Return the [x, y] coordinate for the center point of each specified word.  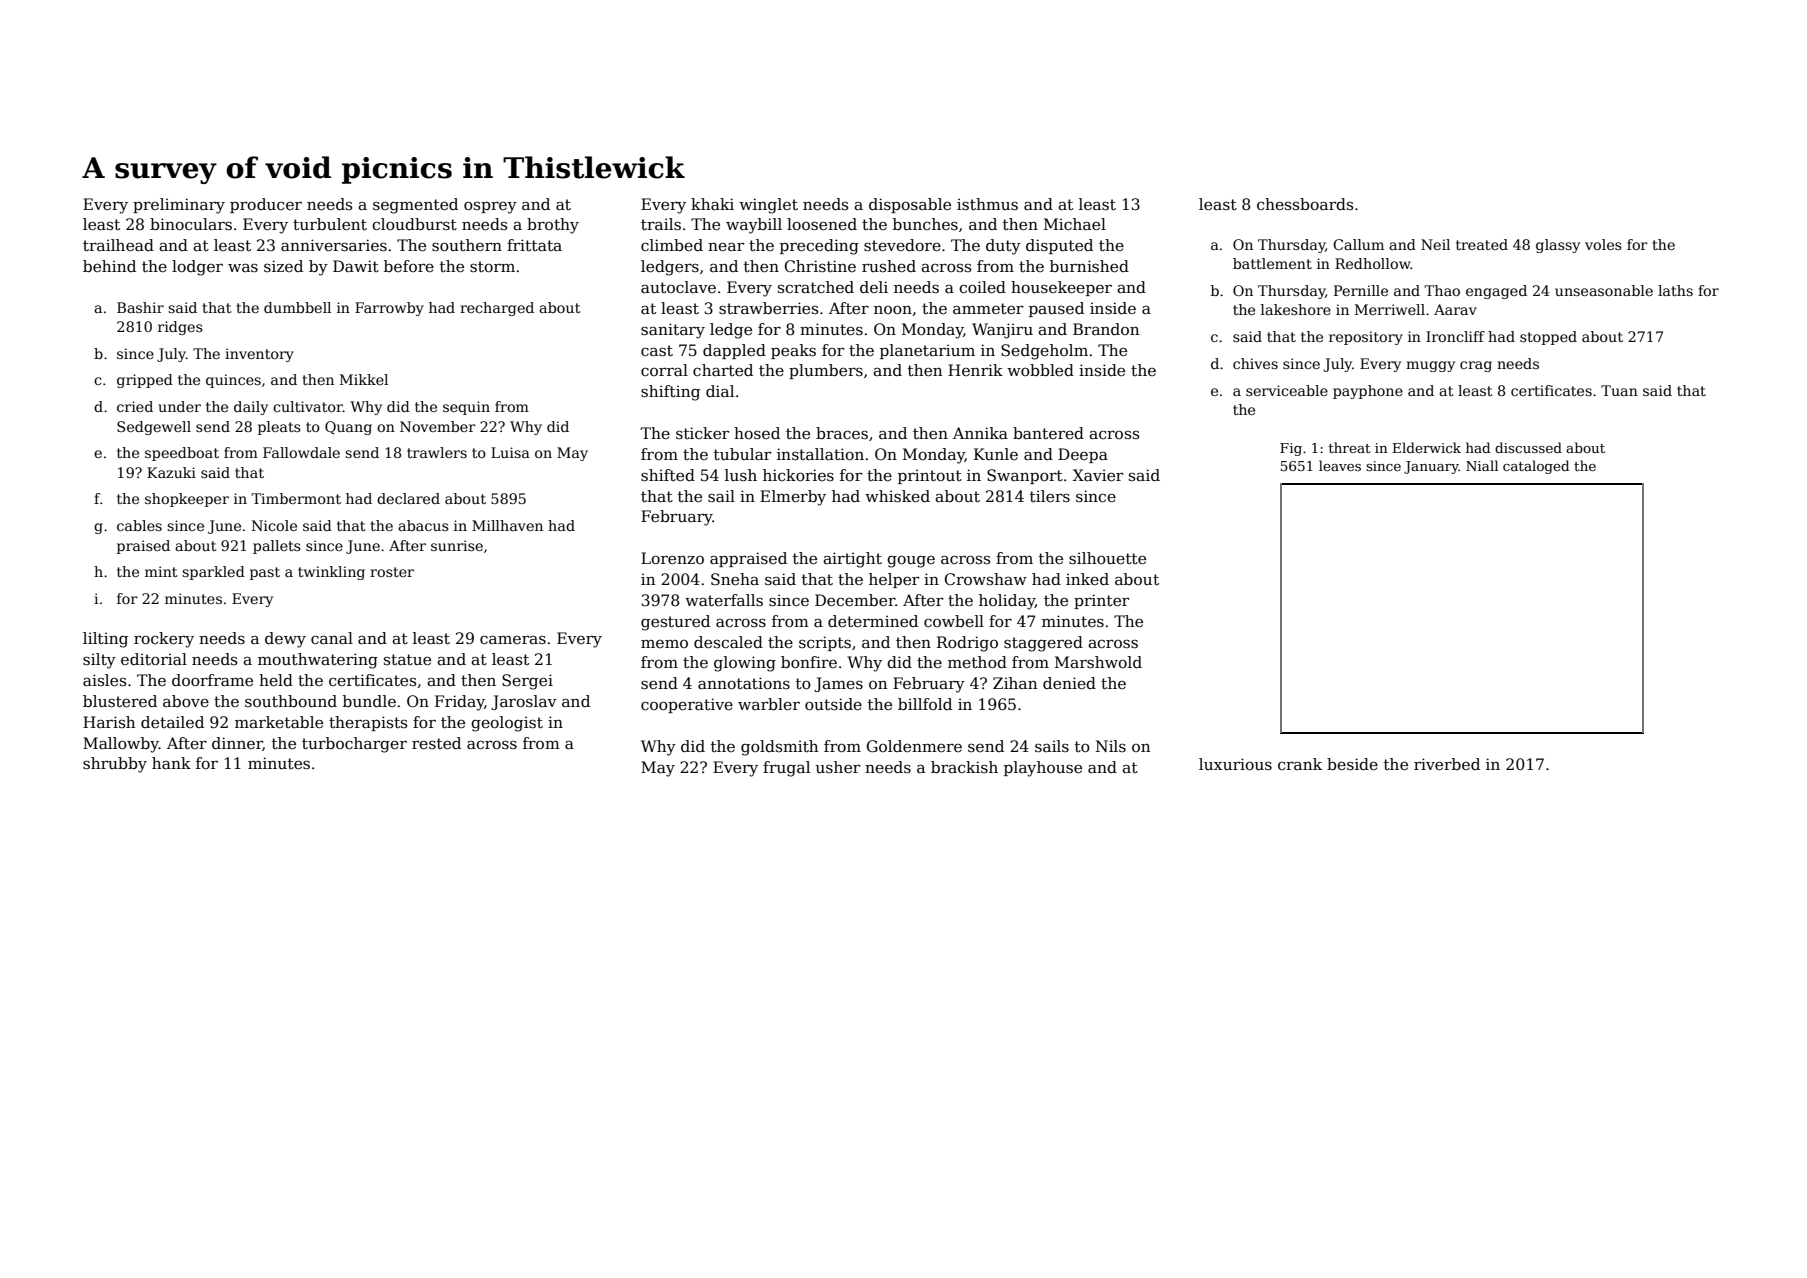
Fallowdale [301, 452]
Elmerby [793, 498]
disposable [910, 205]
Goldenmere [914, 746]
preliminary [179, 206]
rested [436, 743]
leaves [1340, 465]
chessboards [1305, 204]
